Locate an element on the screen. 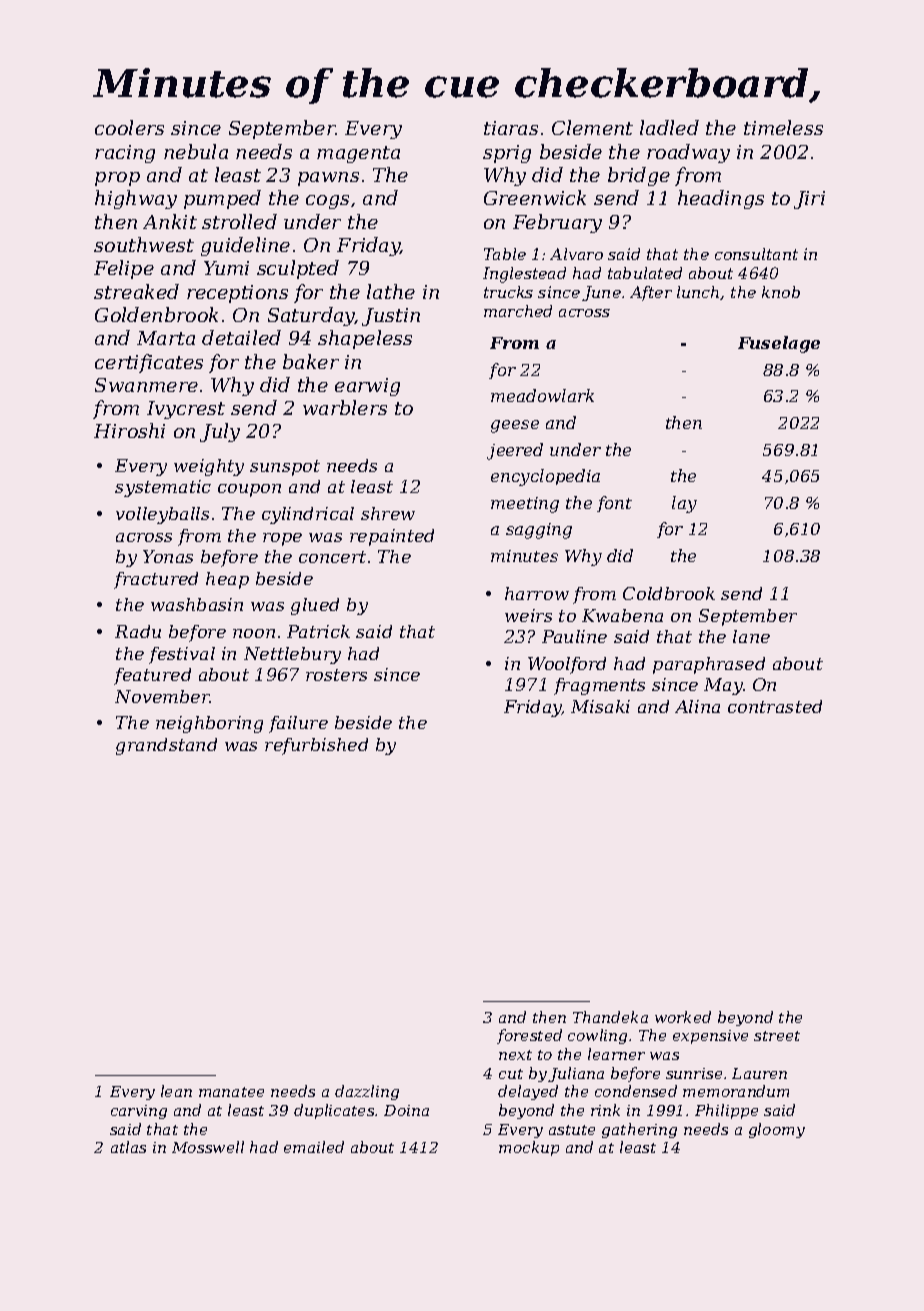 The image size is (924, 1311). Thandeka is located at coordinates (610, 1017).
